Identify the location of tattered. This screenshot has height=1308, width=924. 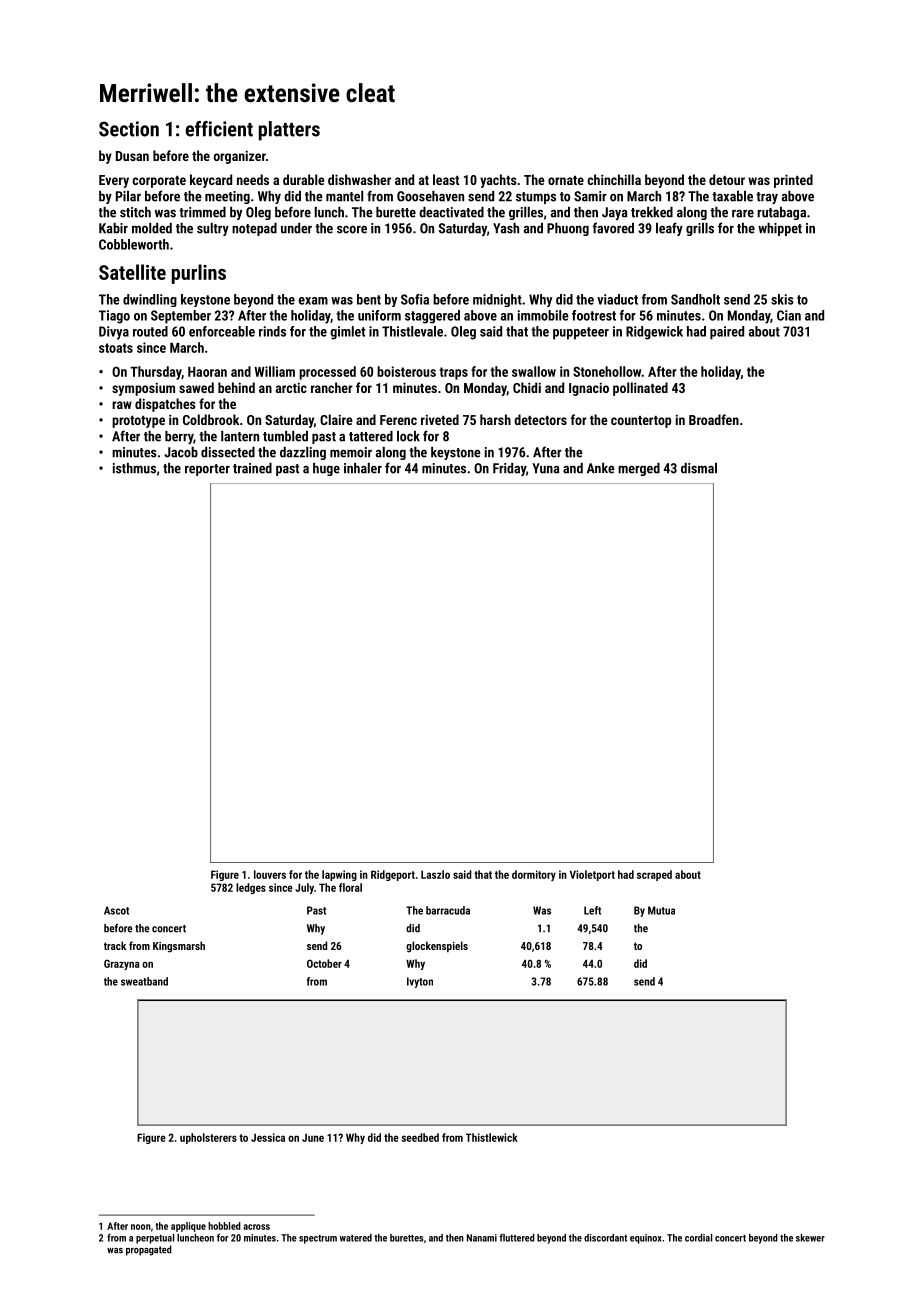
(371, 436).
